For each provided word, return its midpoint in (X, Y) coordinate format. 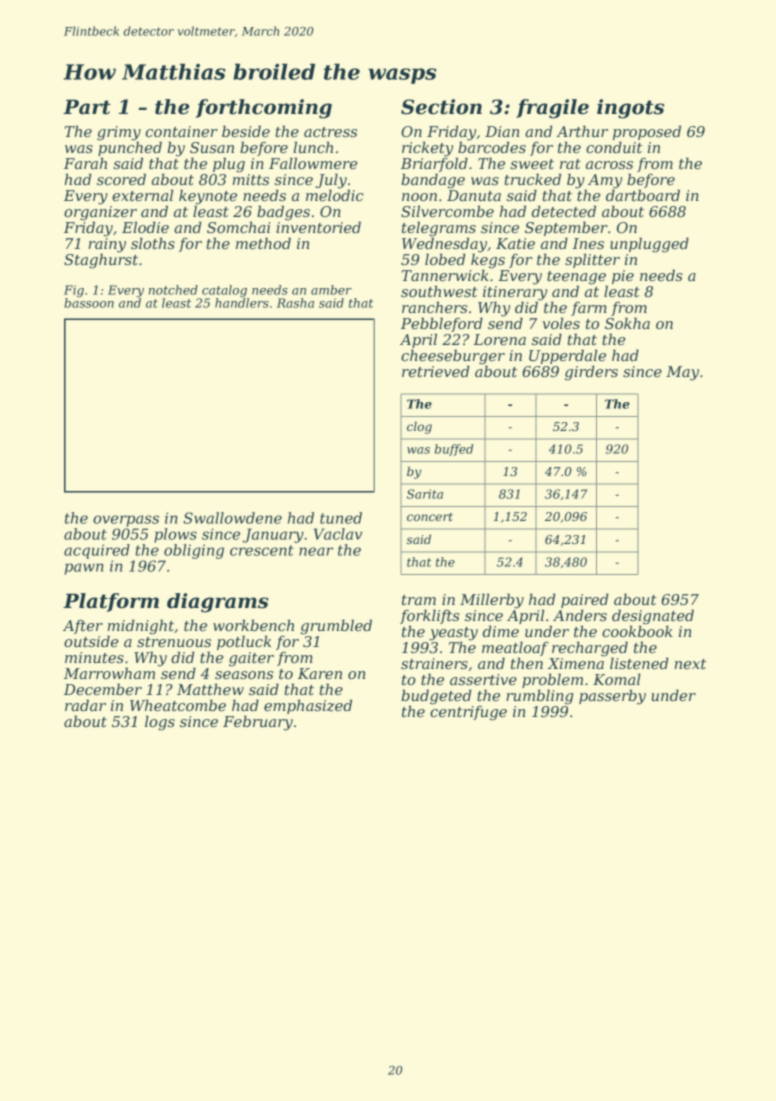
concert (430, 517)
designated (653, 617)
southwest (439, 291)
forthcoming (264, 109)
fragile (552, 109)
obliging (194, 551)
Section (441, 107)
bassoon (89, 303)
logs (160, 723)
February (258, 723)
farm (589, 309)
